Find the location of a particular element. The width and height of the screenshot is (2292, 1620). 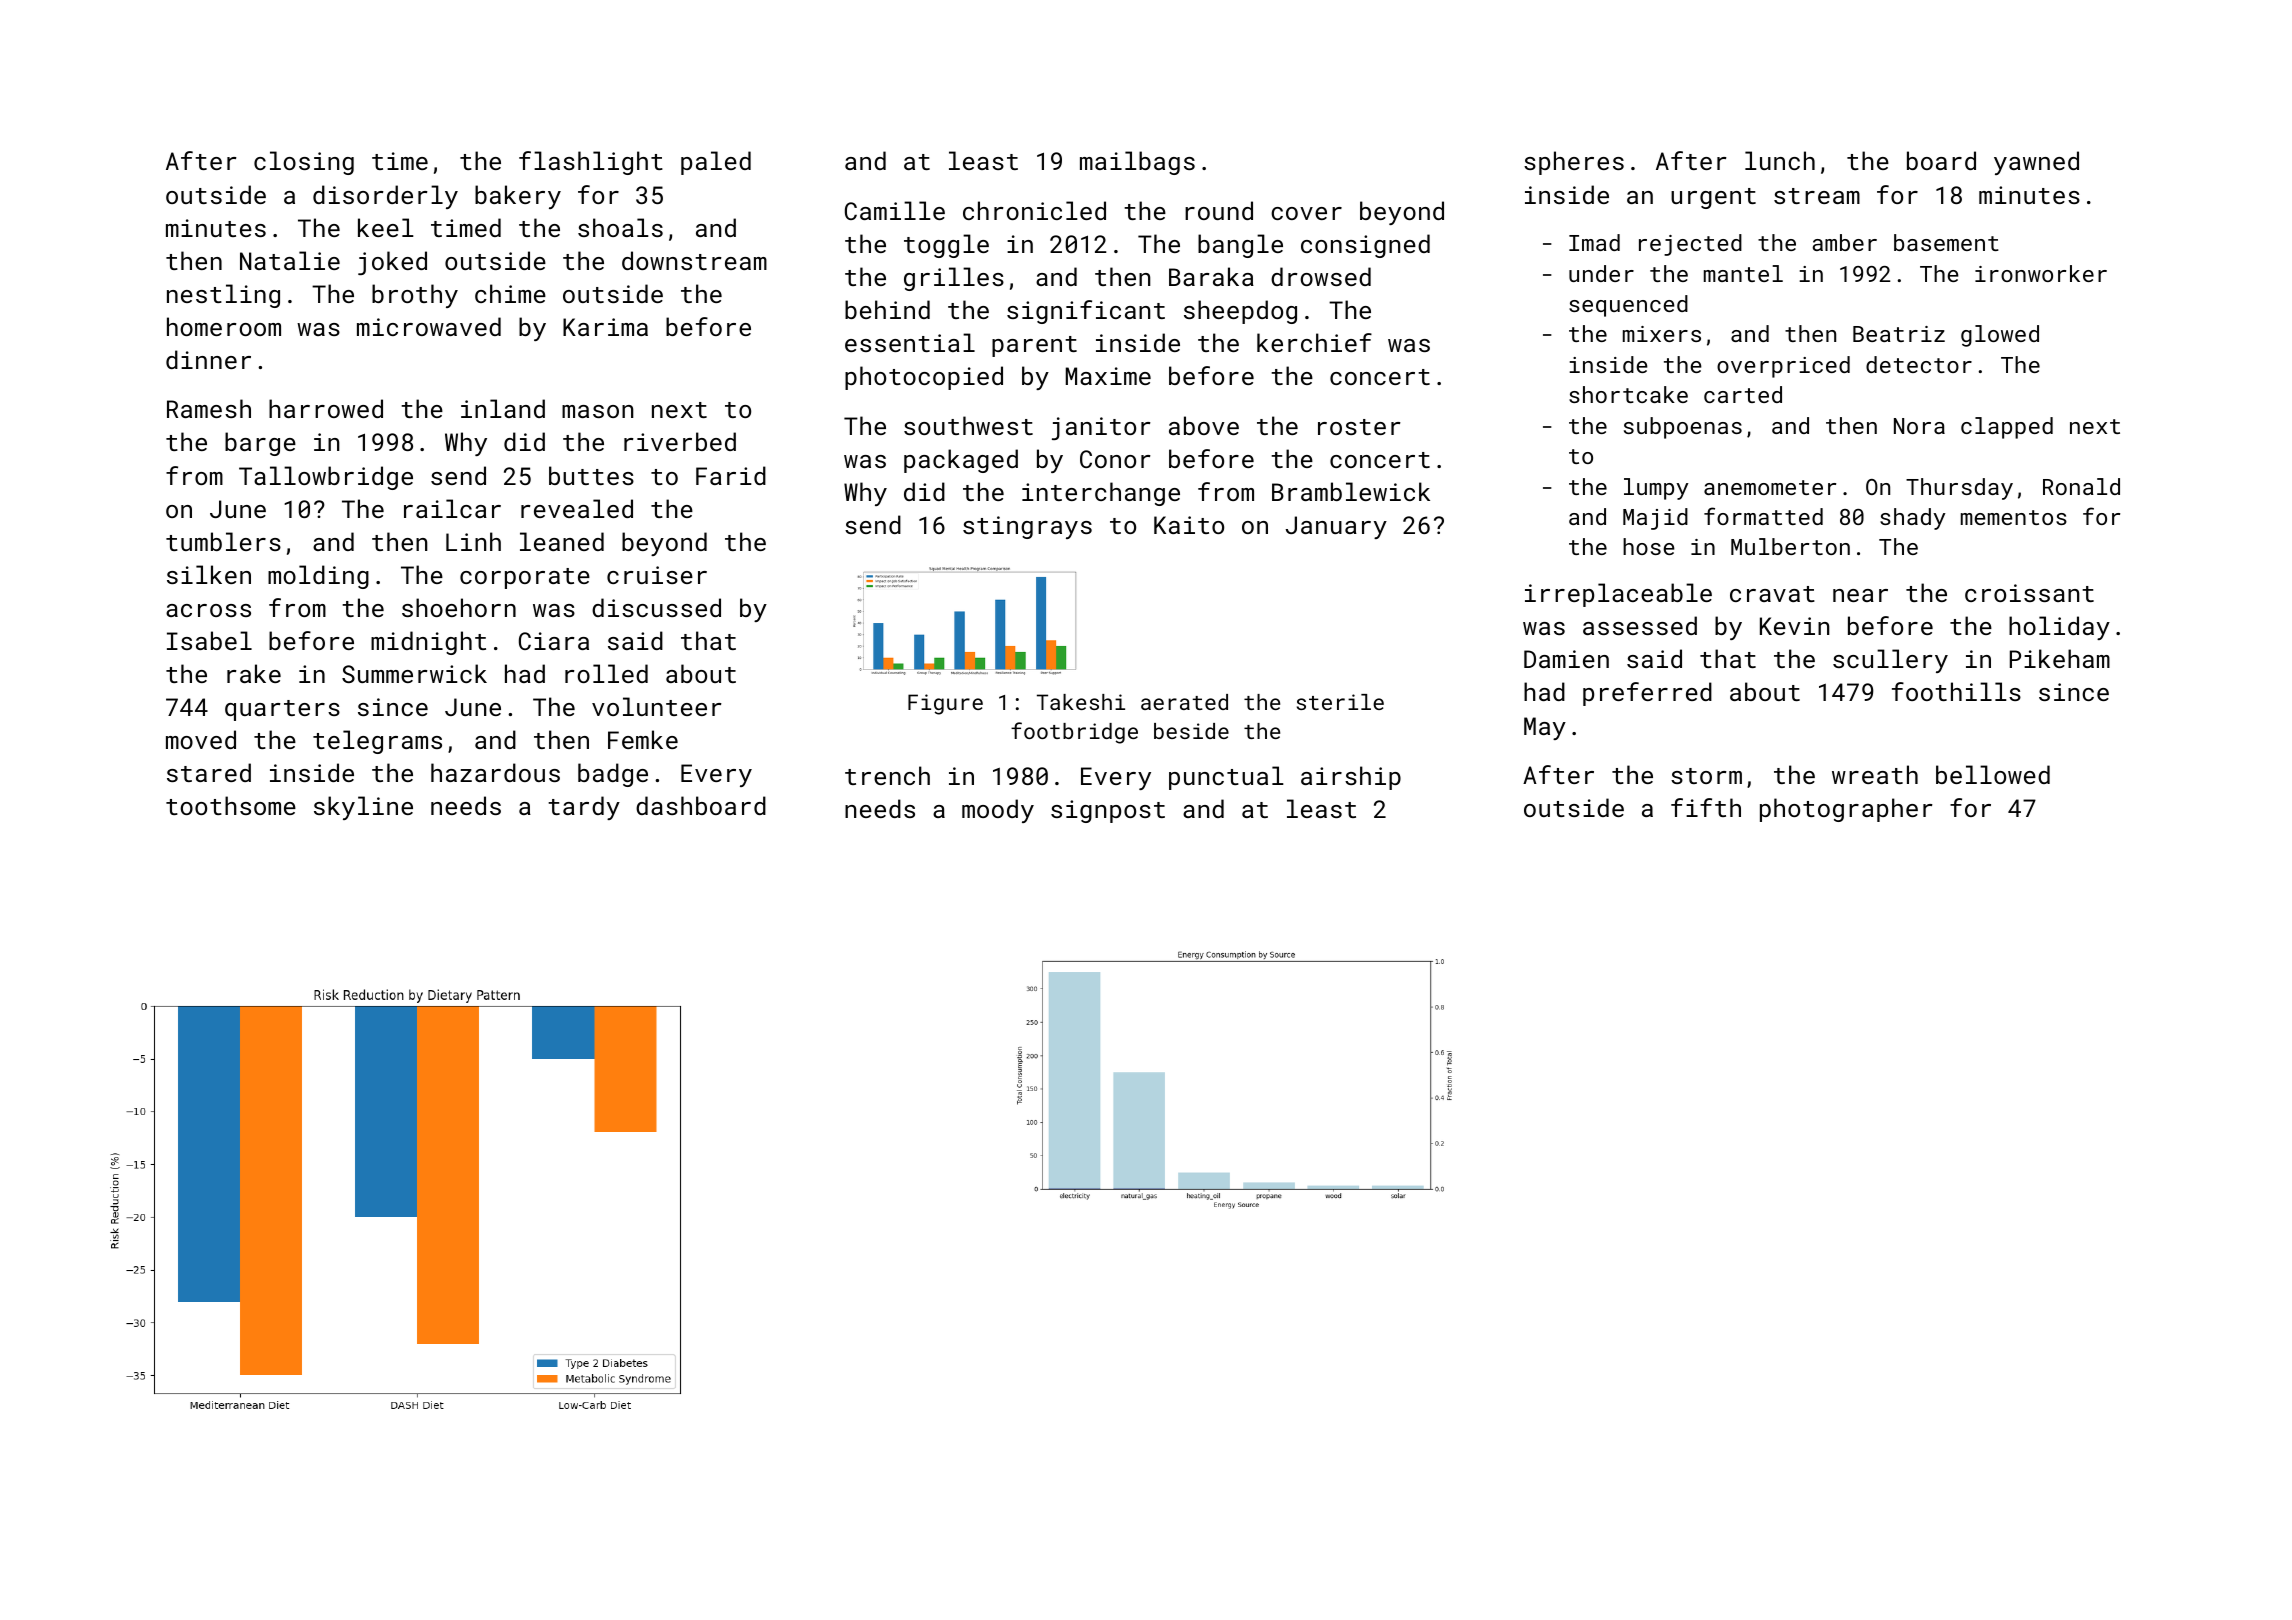

consigned is located at coordinates (1365, 246).
